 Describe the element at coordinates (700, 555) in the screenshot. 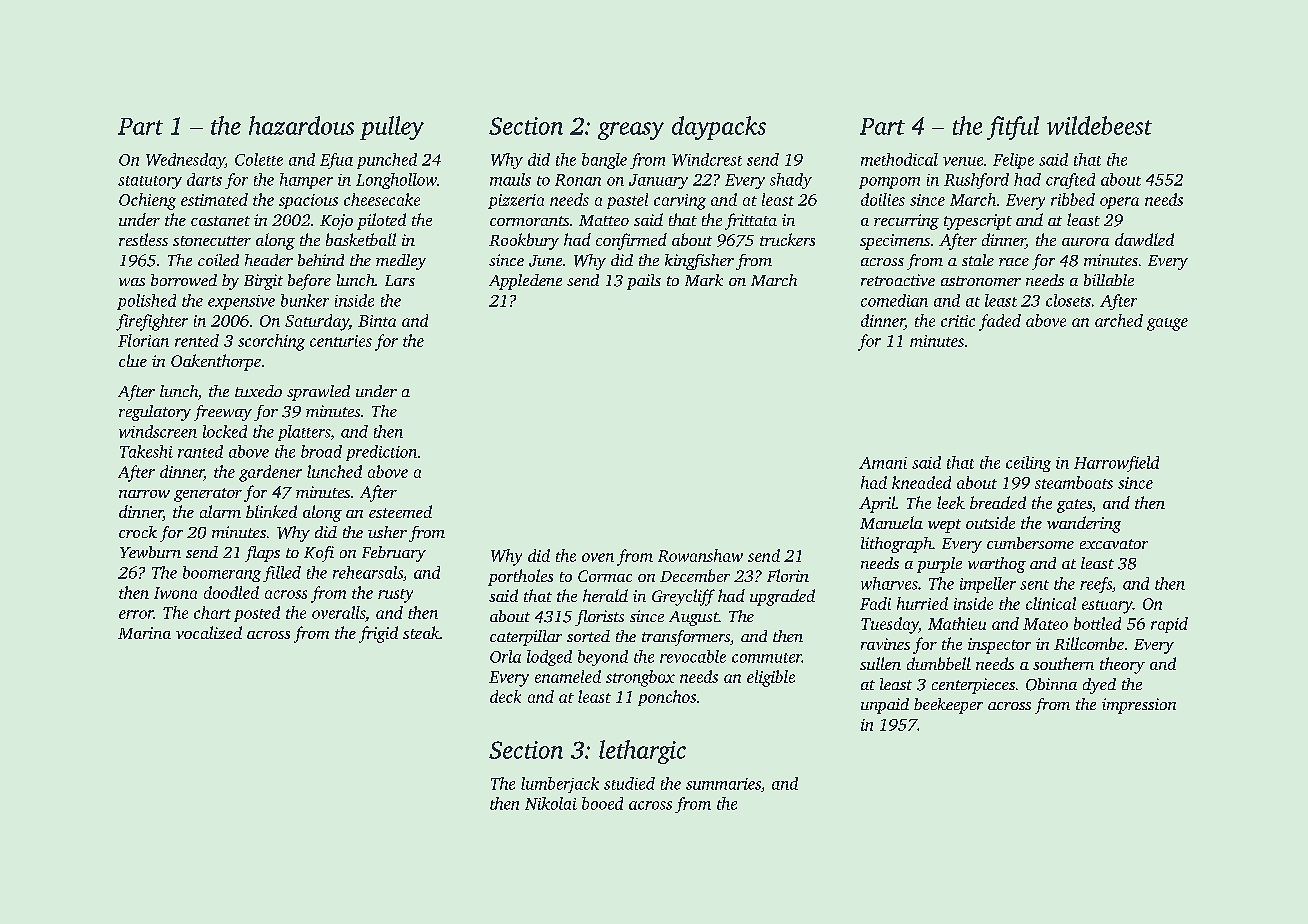

I see `Rowanshaw` at that location.
